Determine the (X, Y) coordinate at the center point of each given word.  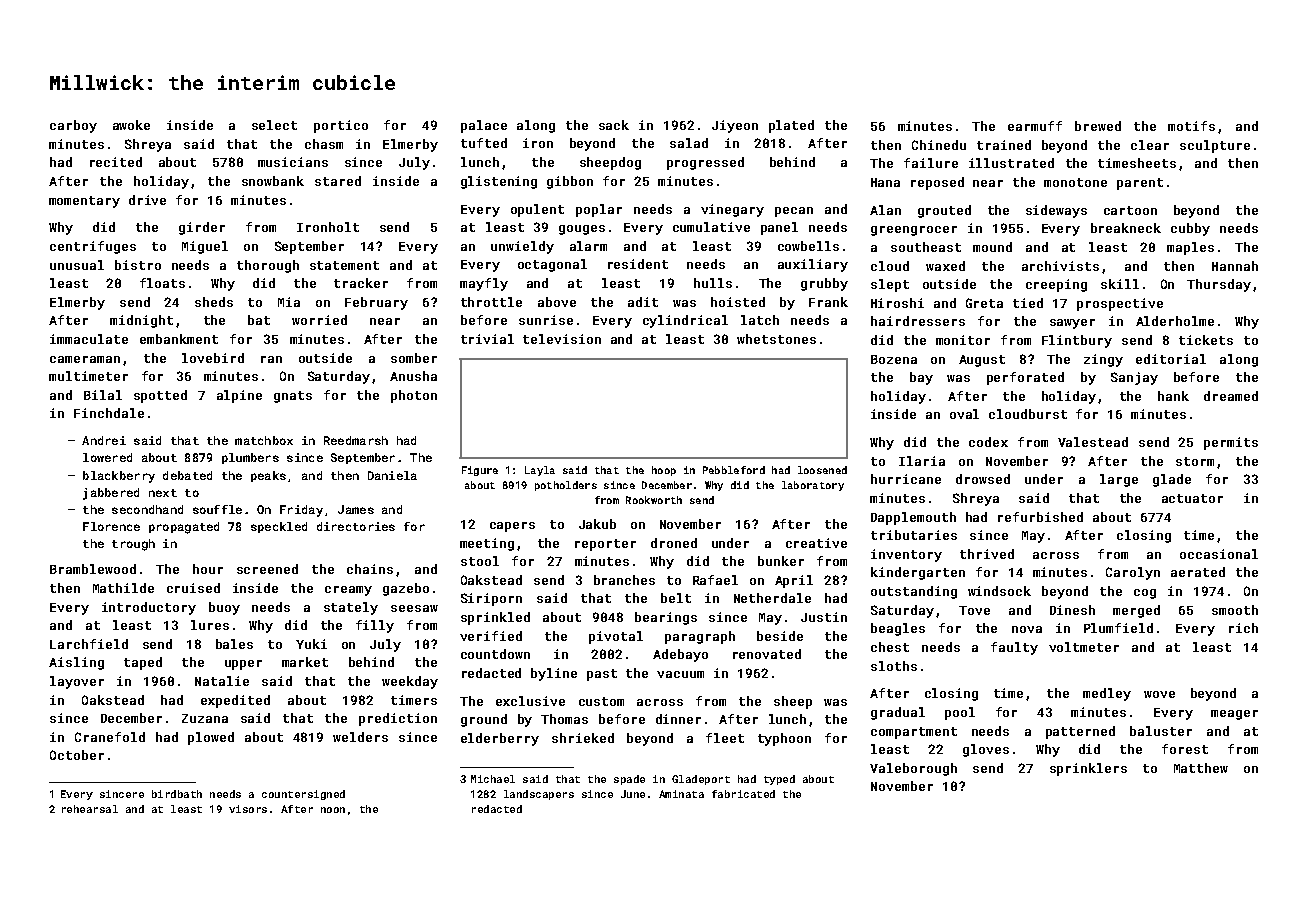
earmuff (1035, 126)
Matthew (1201, 768)
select (274, 125)
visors (248, 809)
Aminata (681, 794)
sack (614, 125)
